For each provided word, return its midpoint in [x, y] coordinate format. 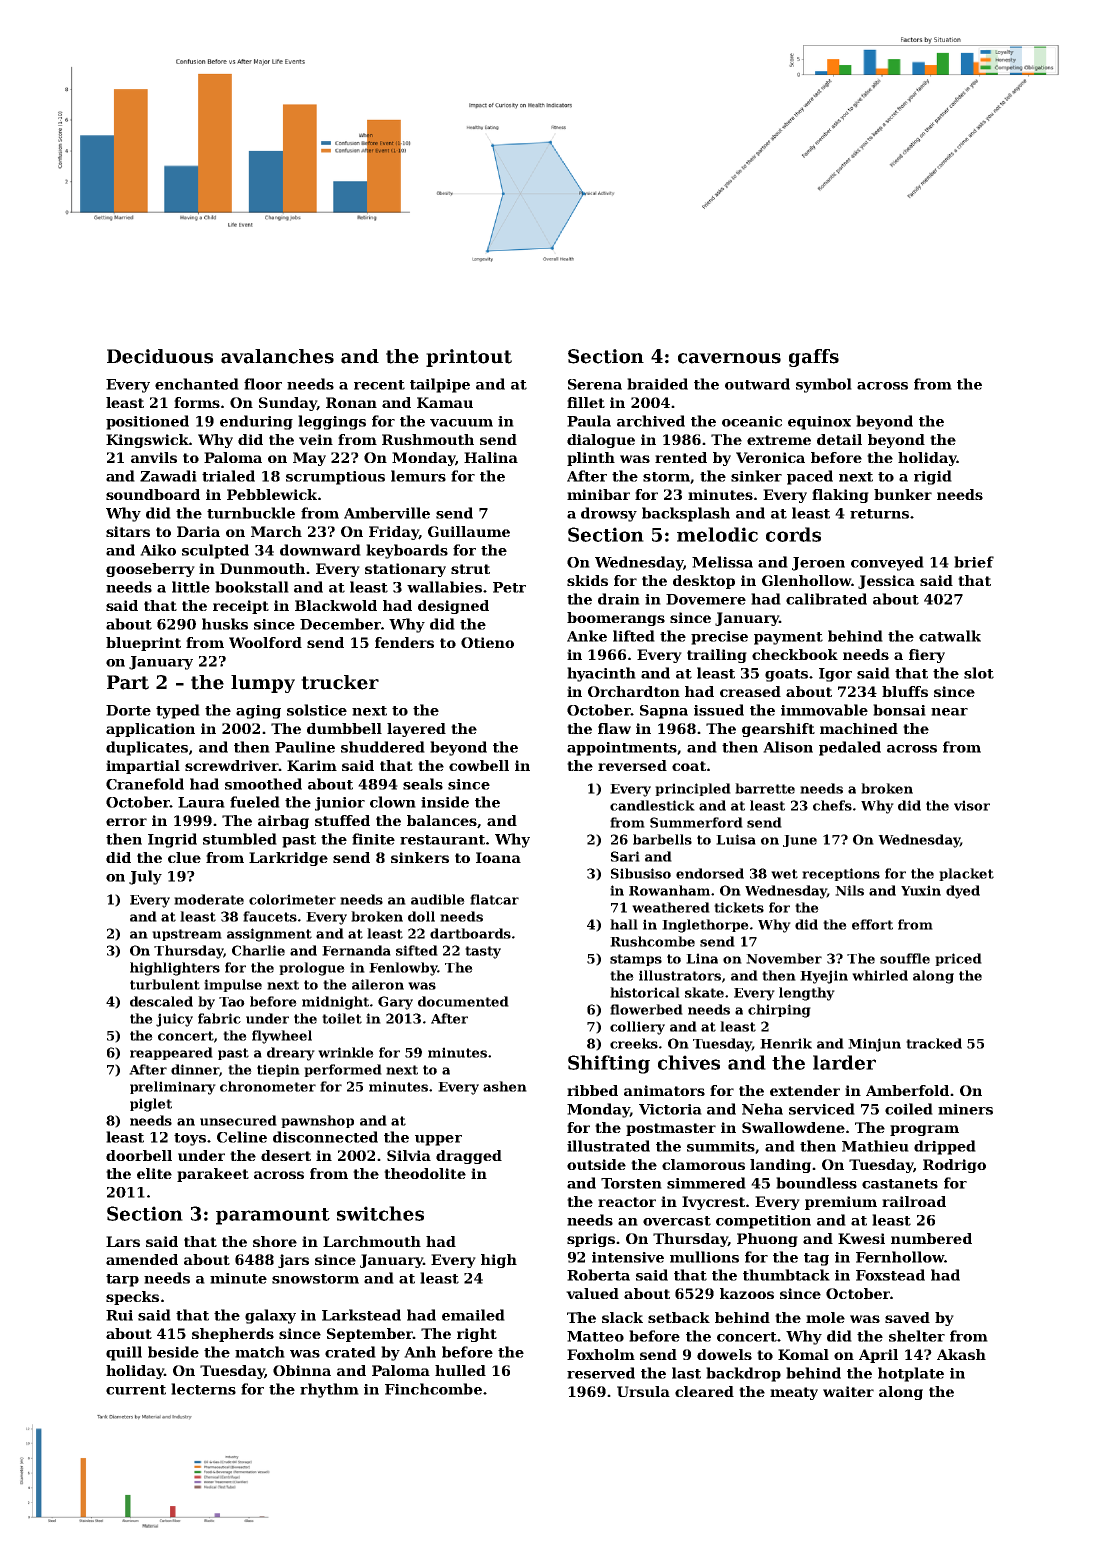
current [136, 1390]
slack [622, 1317]
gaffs [814, 358]
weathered [671, 907]
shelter [917, 1336]
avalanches [277, 356]
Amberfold [907, 1090]
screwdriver [232, 765]
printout [469, 358]
